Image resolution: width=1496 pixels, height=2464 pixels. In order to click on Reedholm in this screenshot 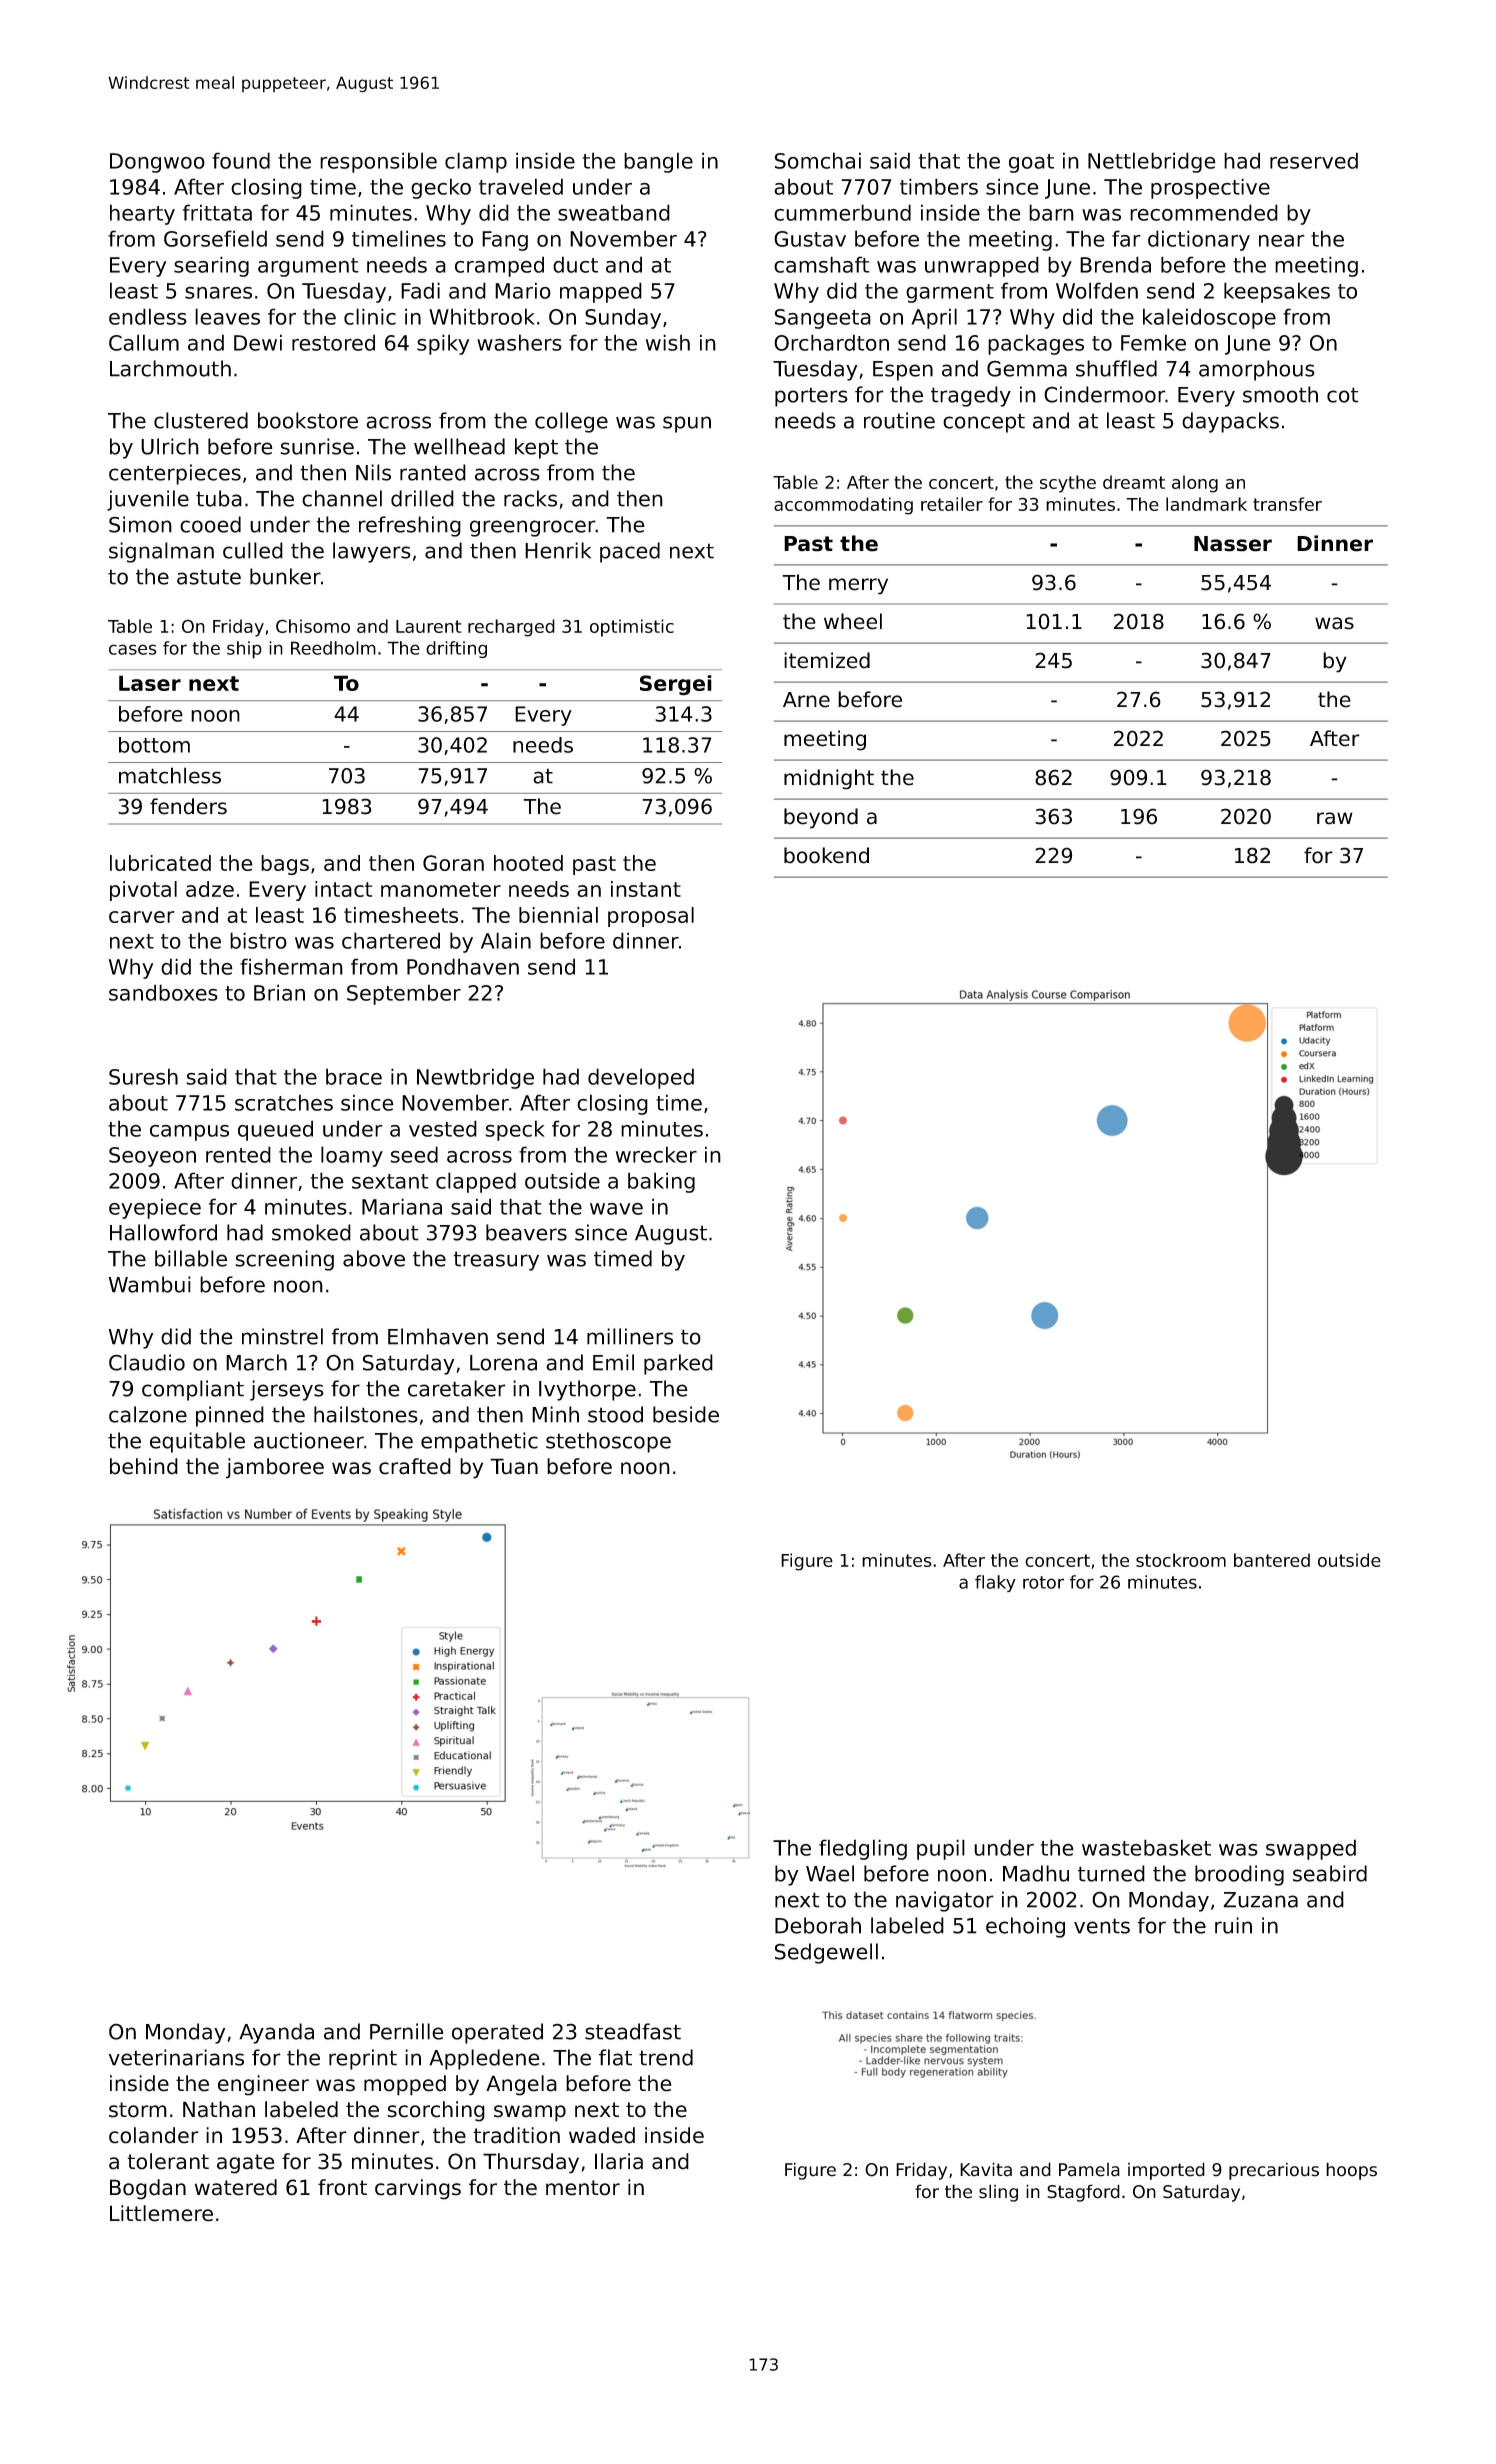, I will do `click(333, 648)`.
